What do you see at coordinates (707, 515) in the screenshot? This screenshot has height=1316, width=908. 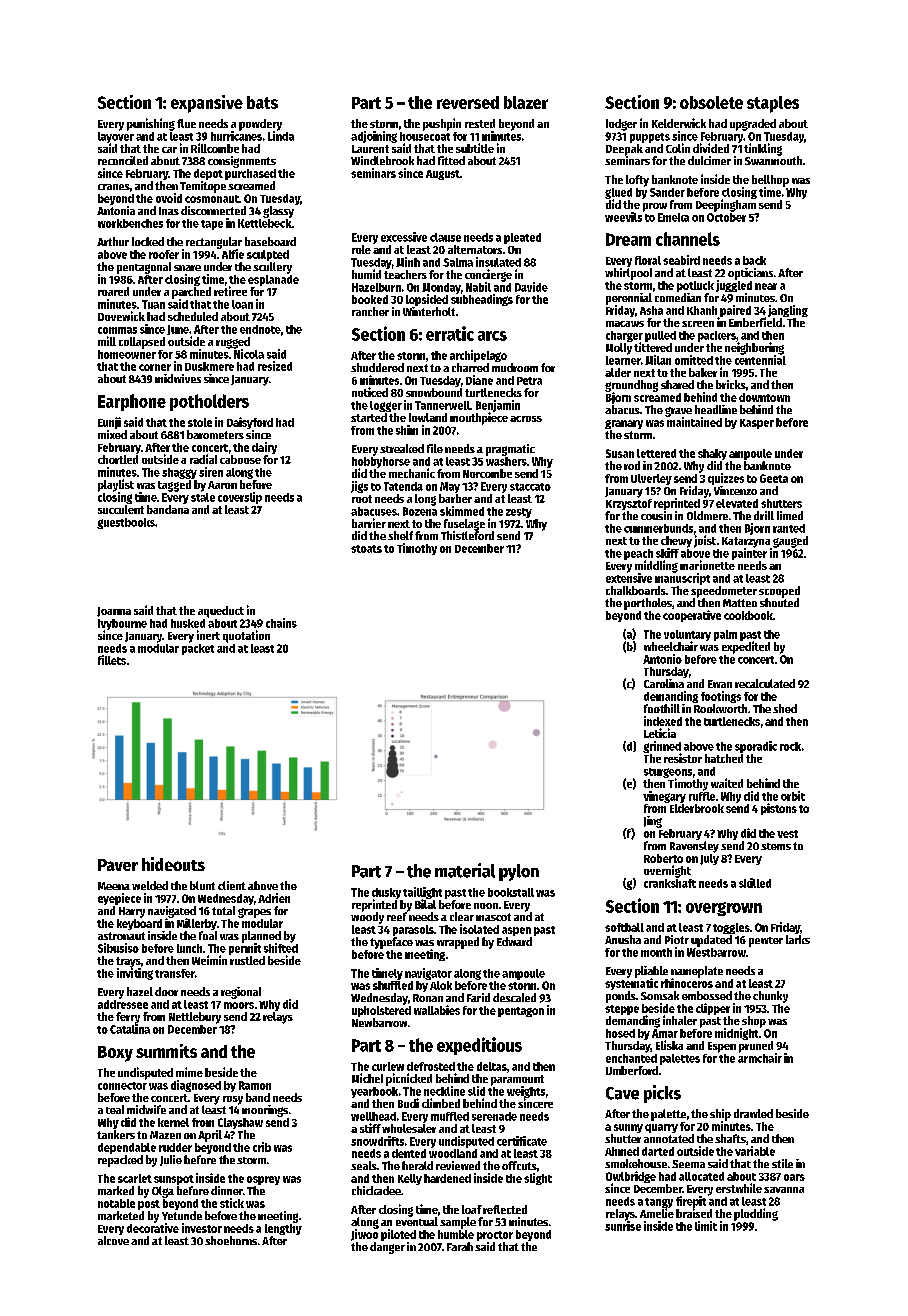 I see `Oldmere` at bounding box center [707, 515].
